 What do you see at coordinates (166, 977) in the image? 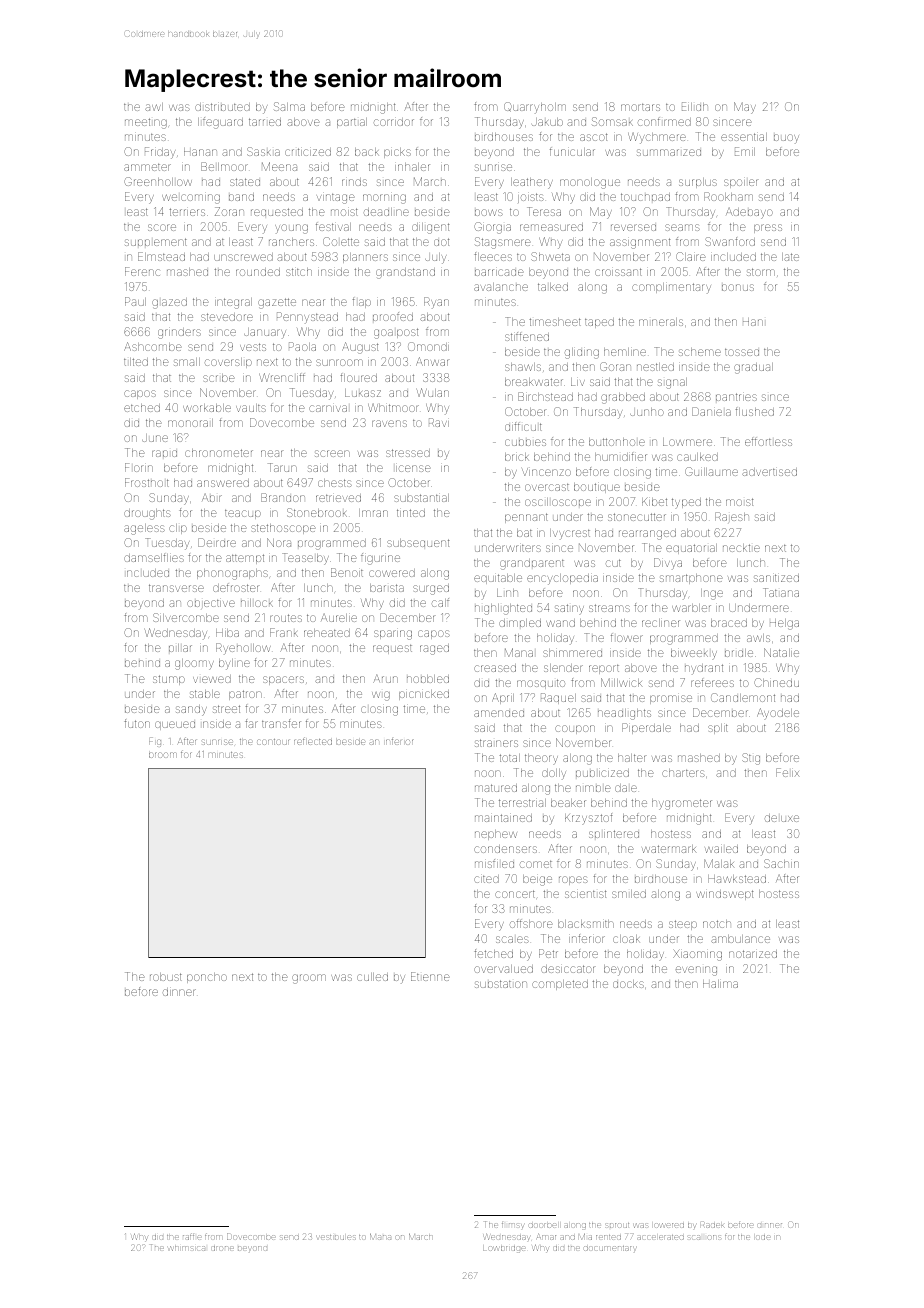
I see `robust` at bounding box center [166, 977].
